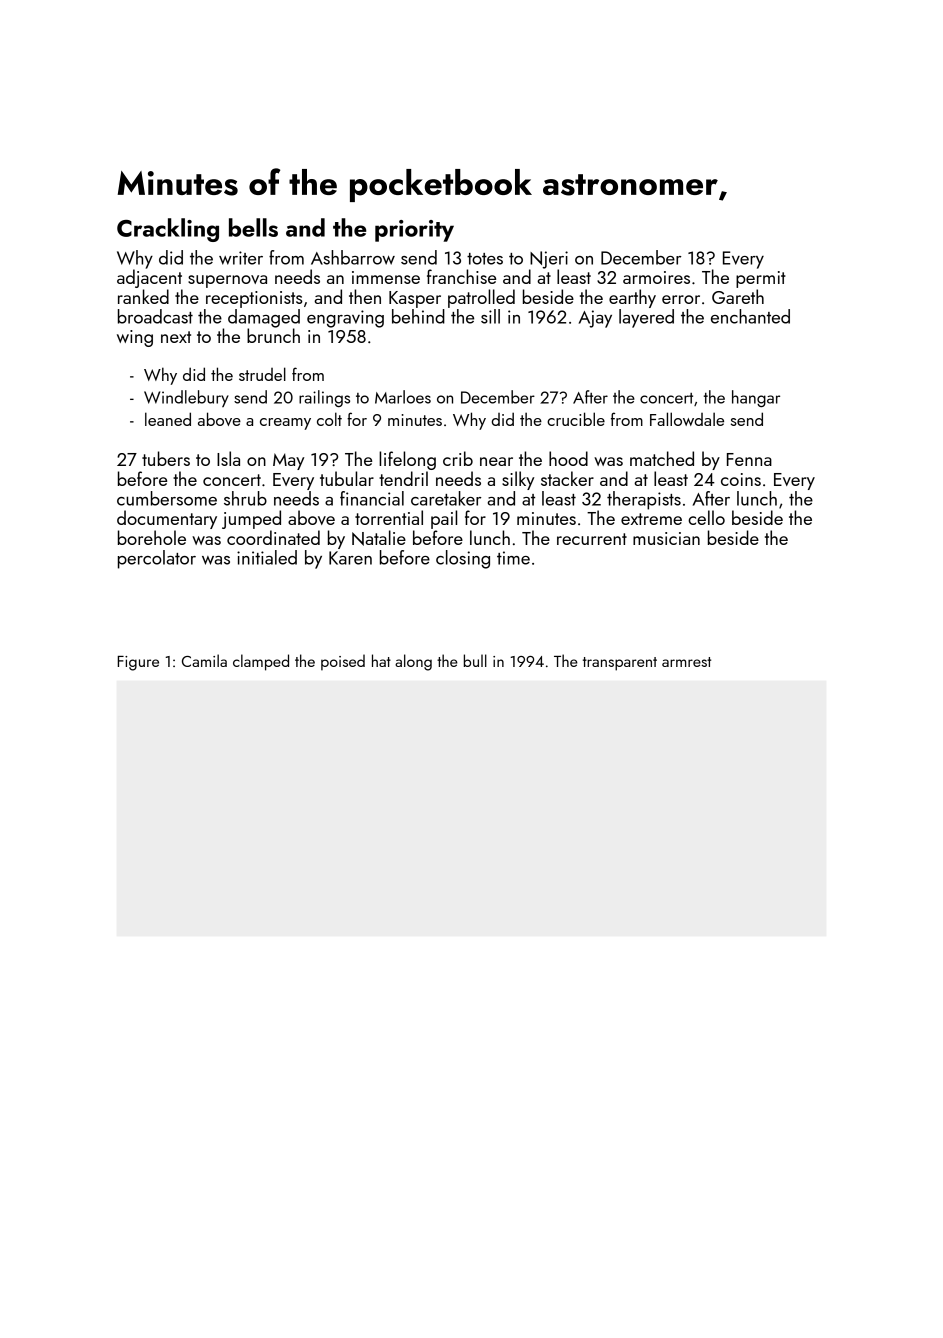 This image has height=1338, width=943. What do you see at coordinates (166, 458) in the image?
I see `tubers` at bounding box center [166, 458].
